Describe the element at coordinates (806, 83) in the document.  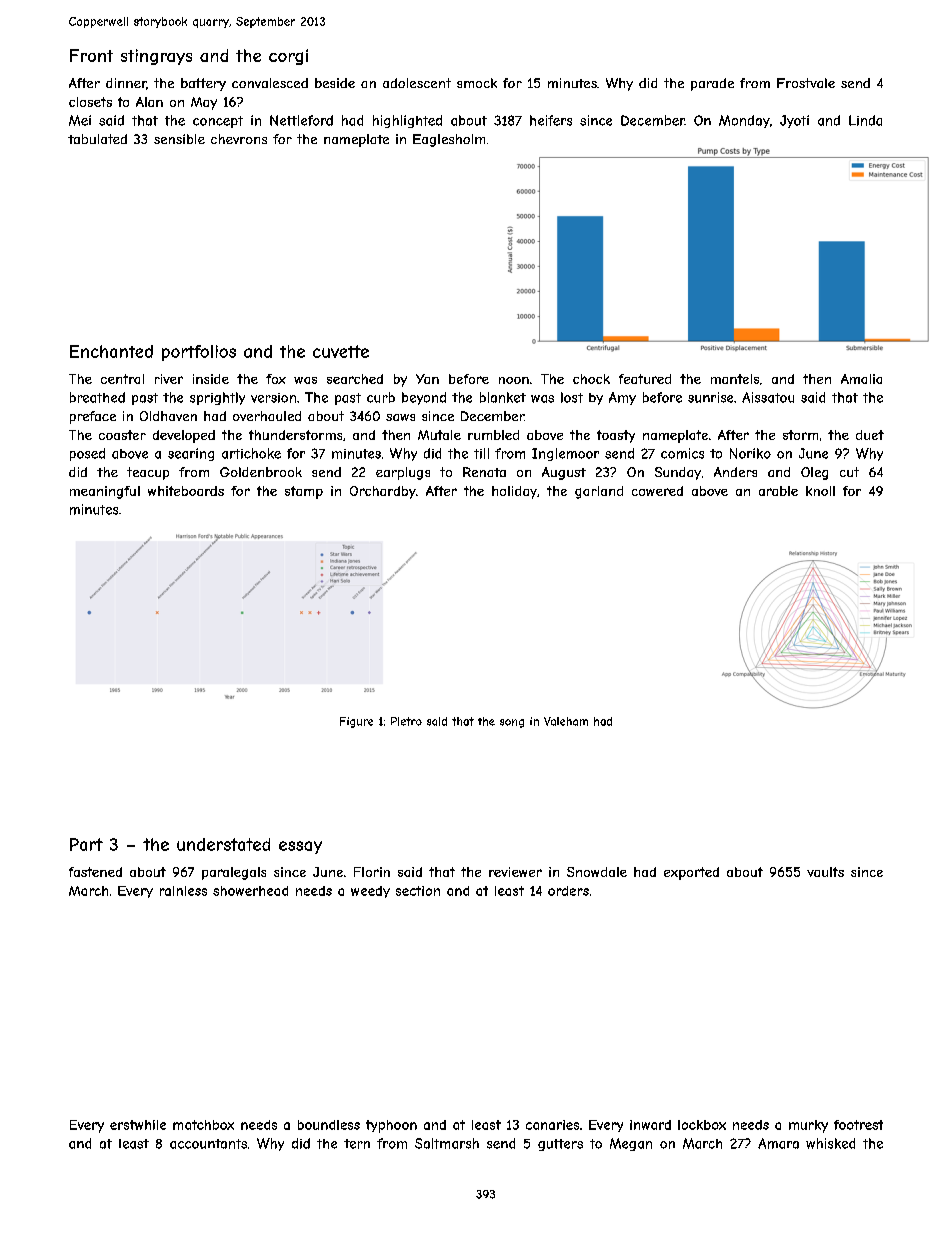
I see `Frostvale` at that location.
